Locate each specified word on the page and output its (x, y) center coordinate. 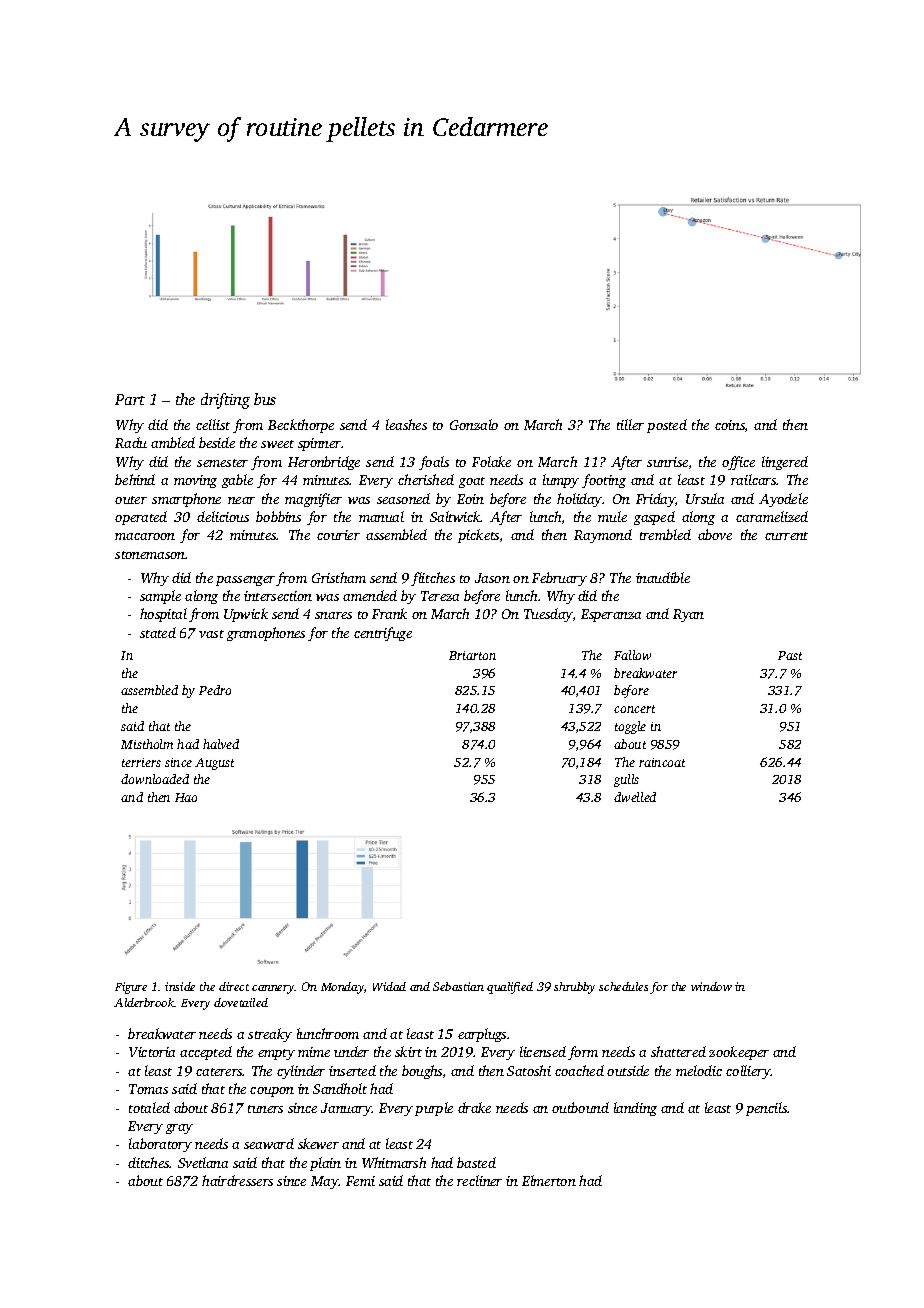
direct (234, 986)
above (715, 534)
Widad (389, 986)
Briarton (472, 655)
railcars (753, 479)
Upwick (246, 615)
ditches (149, 1162)
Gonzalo (474, 424)
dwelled (635, 797)
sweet (277, 444)
